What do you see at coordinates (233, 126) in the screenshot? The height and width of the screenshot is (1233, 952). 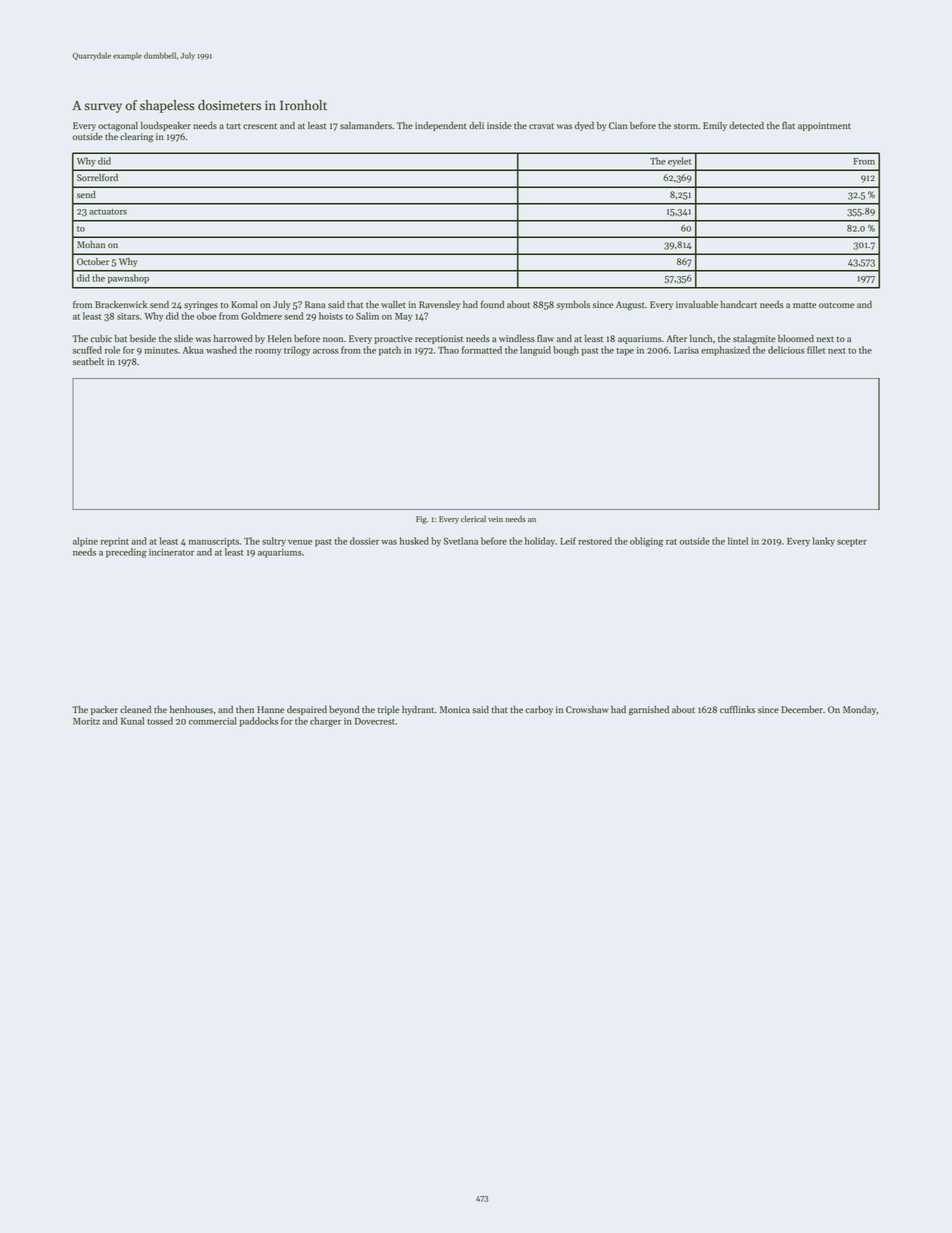 I see `tart` at bounding box center [233, 126].
